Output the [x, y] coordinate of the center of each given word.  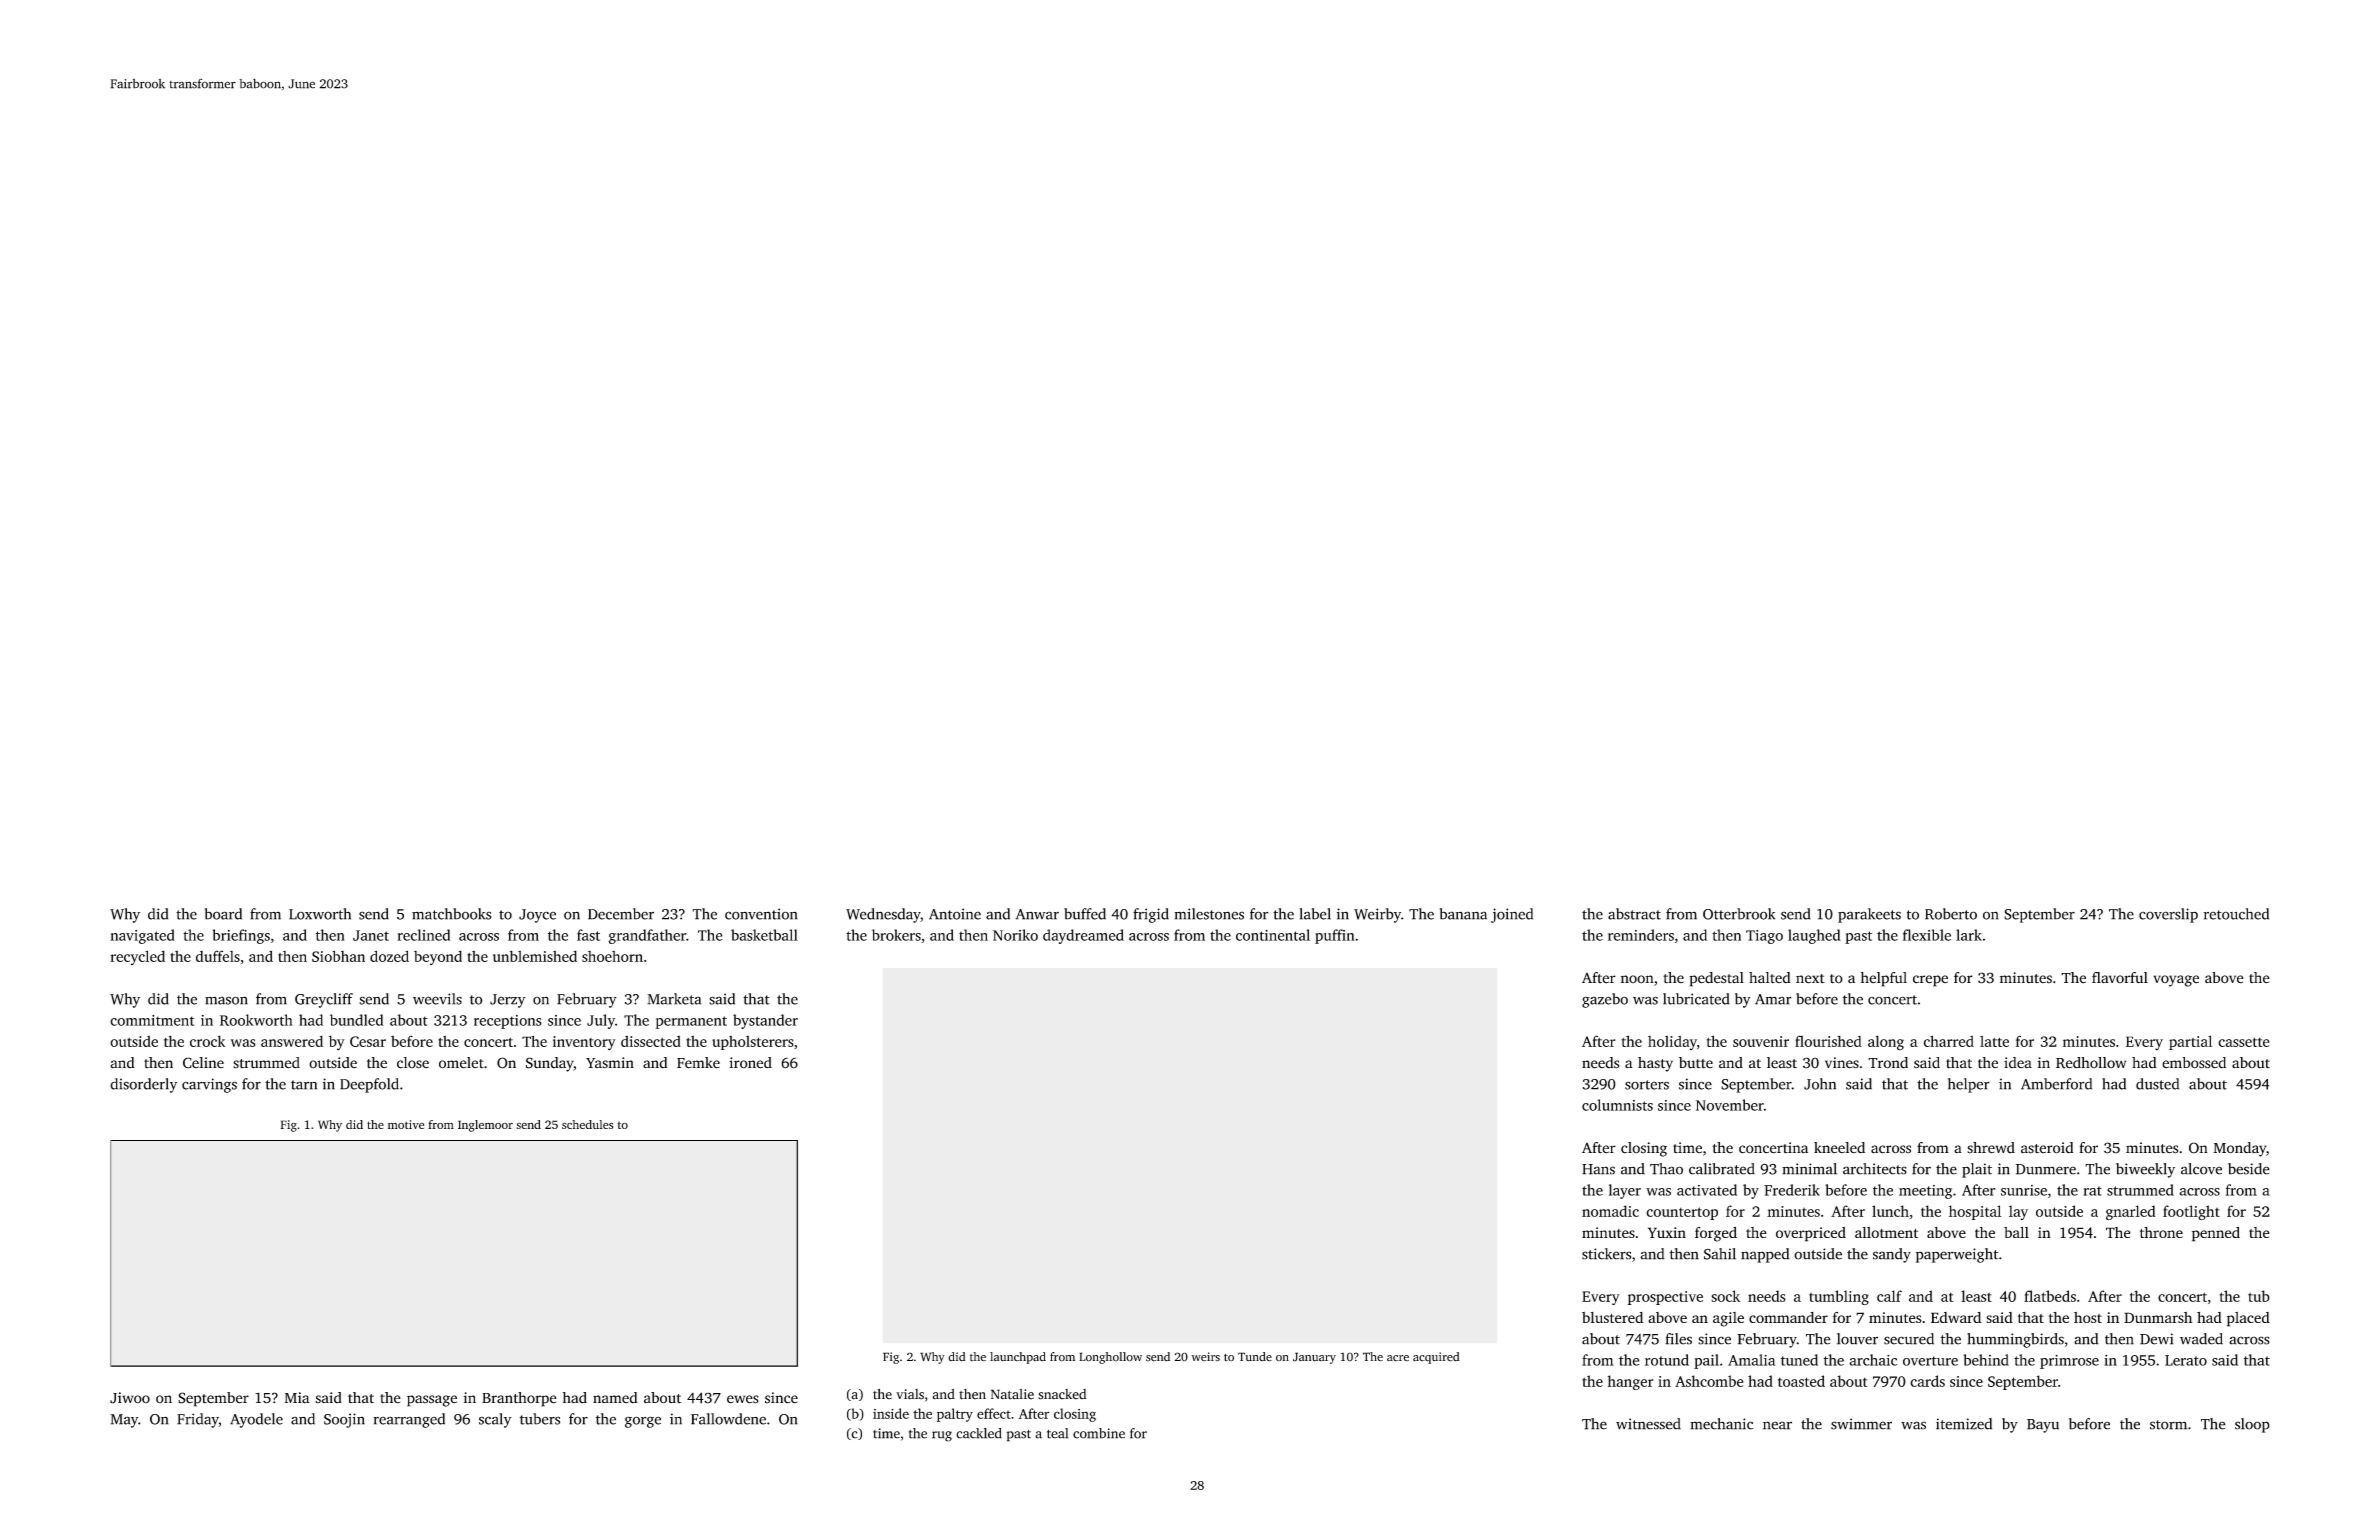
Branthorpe [519, 1399]
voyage [2176, 981]
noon [1637, 979]
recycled [137, 957]
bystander [765, 1021]
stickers [1606, 1254]
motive [406, 1124]
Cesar [368, 1041]
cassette [2243, 1042]
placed [2248, 1319]
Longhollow [1110, 1358]
